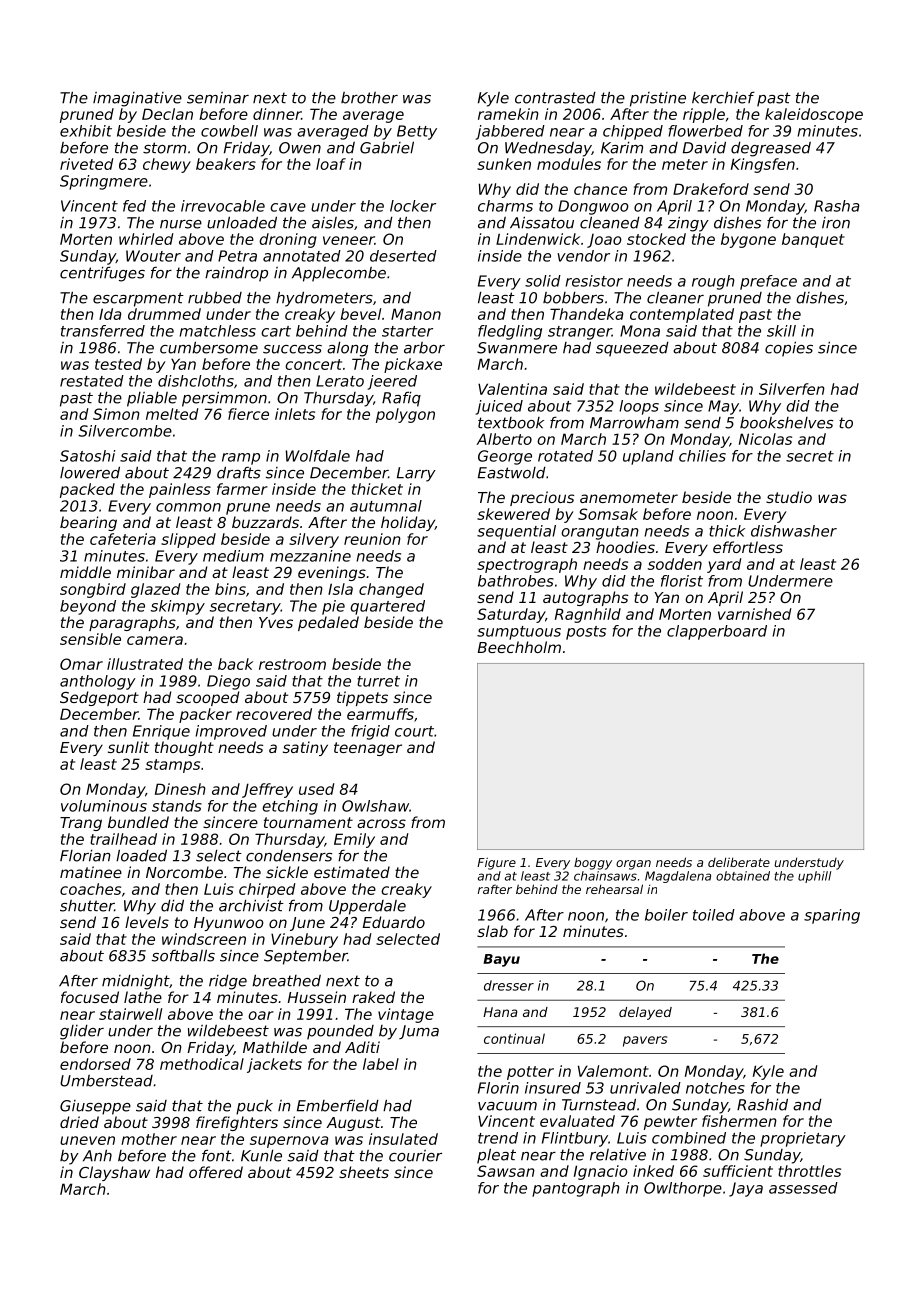 The width and height of the image is (924, 1308). Describe the element at coordinates (143, 997) in the image. I see `lathe` at that location.
